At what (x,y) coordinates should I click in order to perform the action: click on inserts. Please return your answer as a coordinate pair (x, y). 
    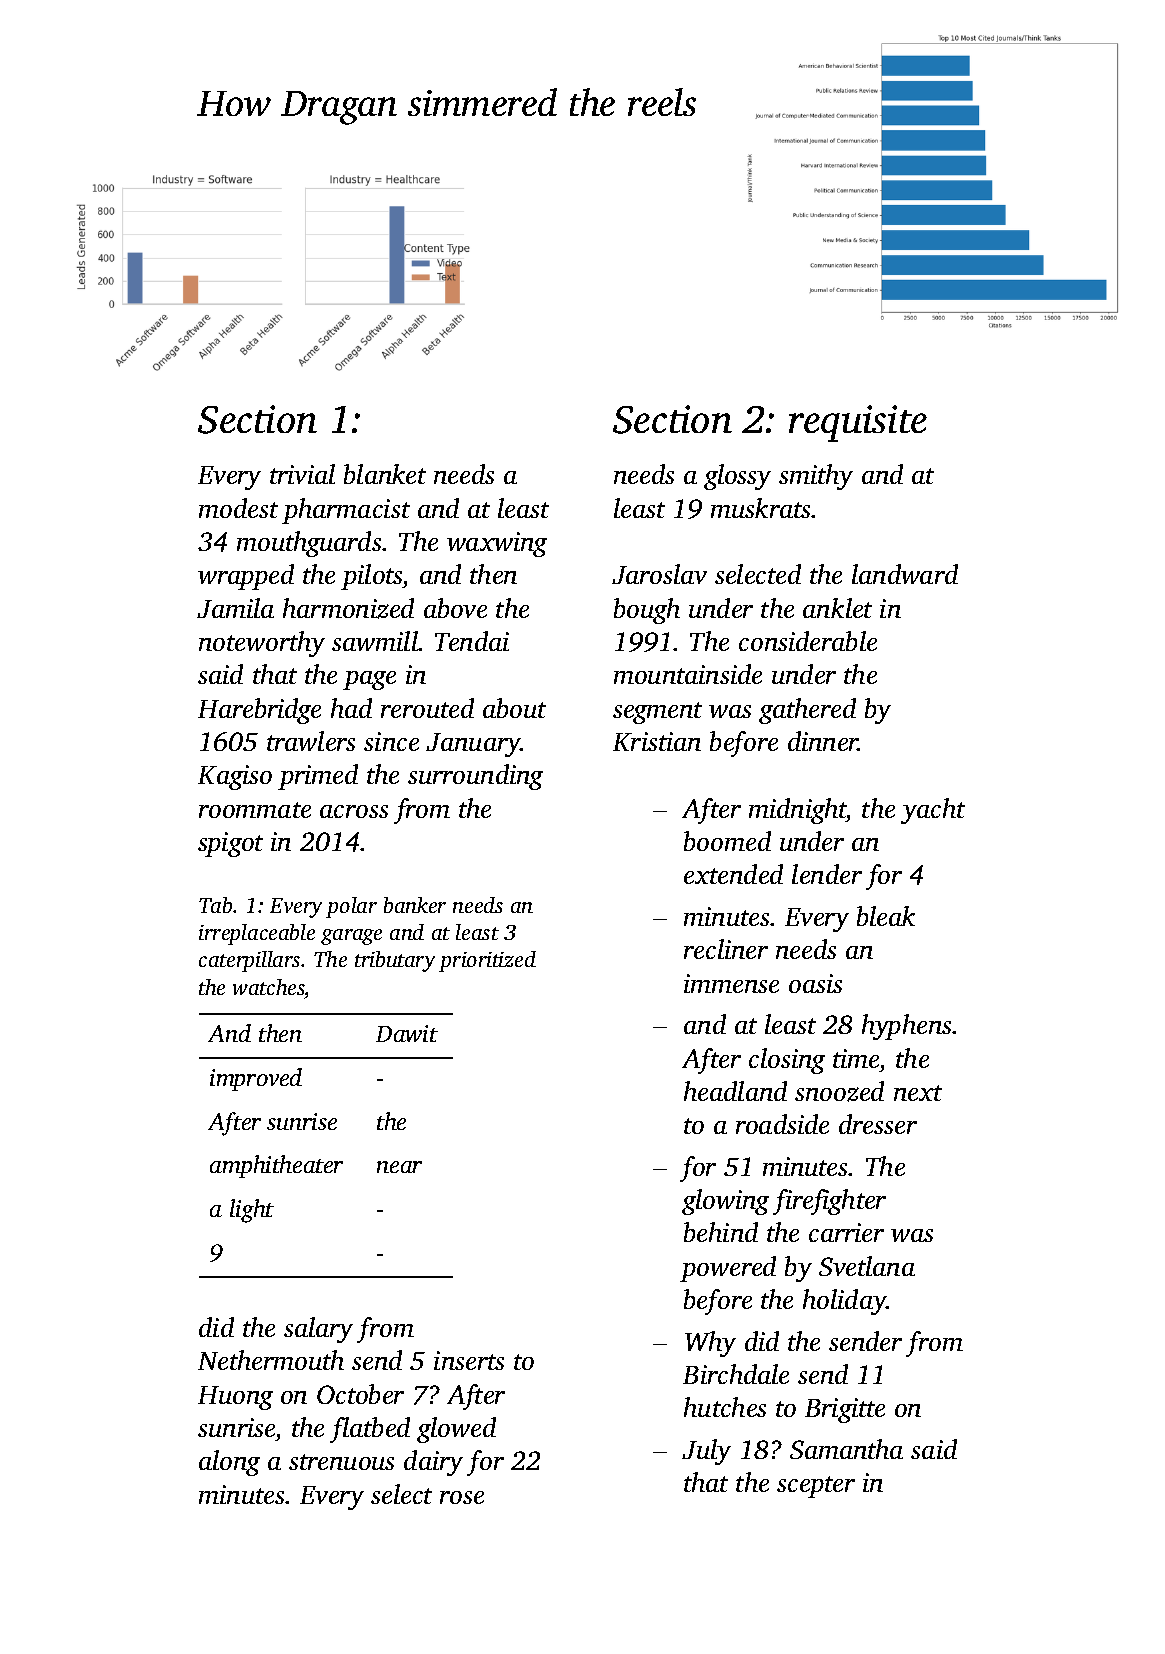
    Looking at the image, I should click on (469, 1360).
